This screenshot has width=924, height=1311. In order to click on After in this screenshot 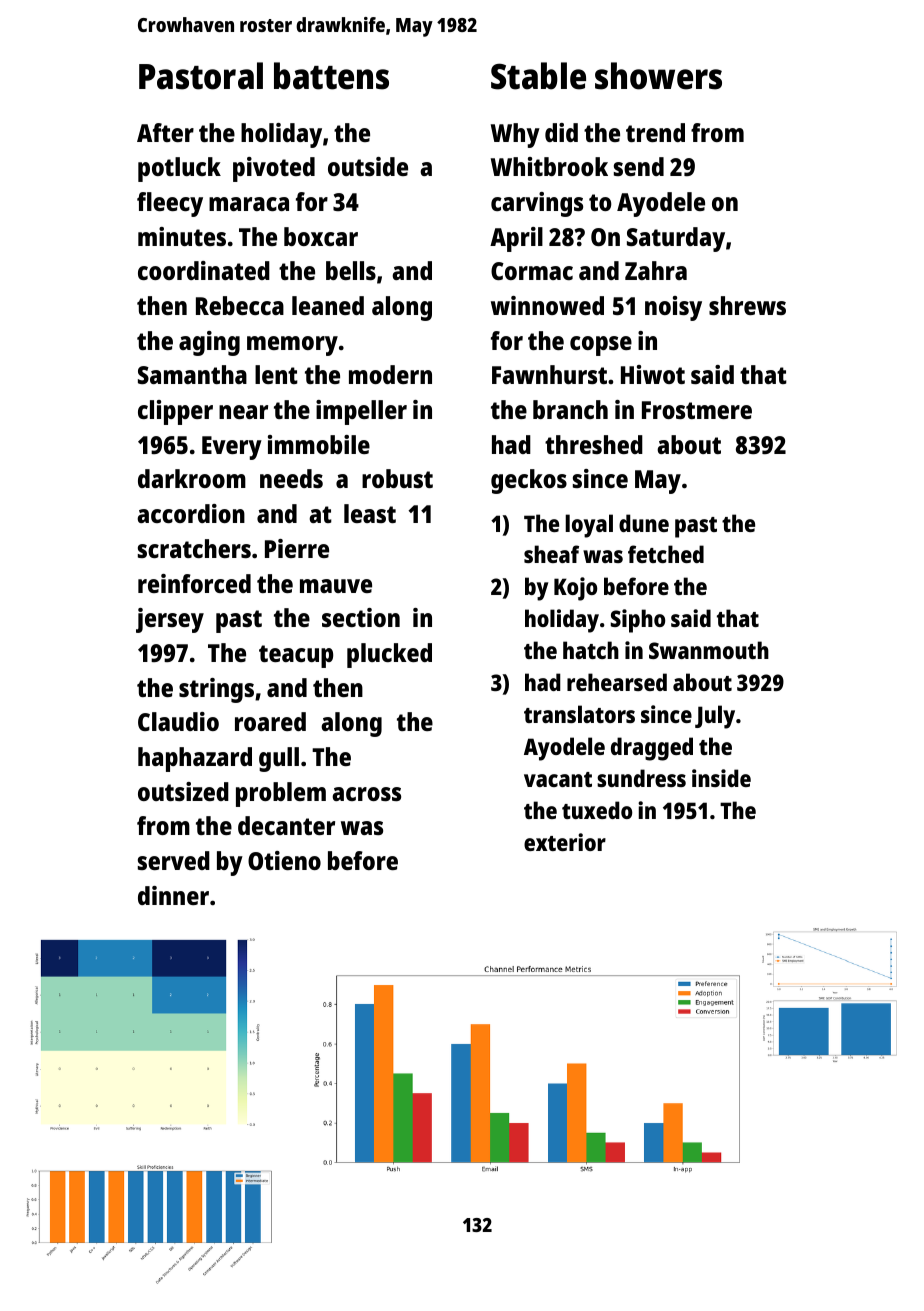, I will do `click(165, 132)`.
